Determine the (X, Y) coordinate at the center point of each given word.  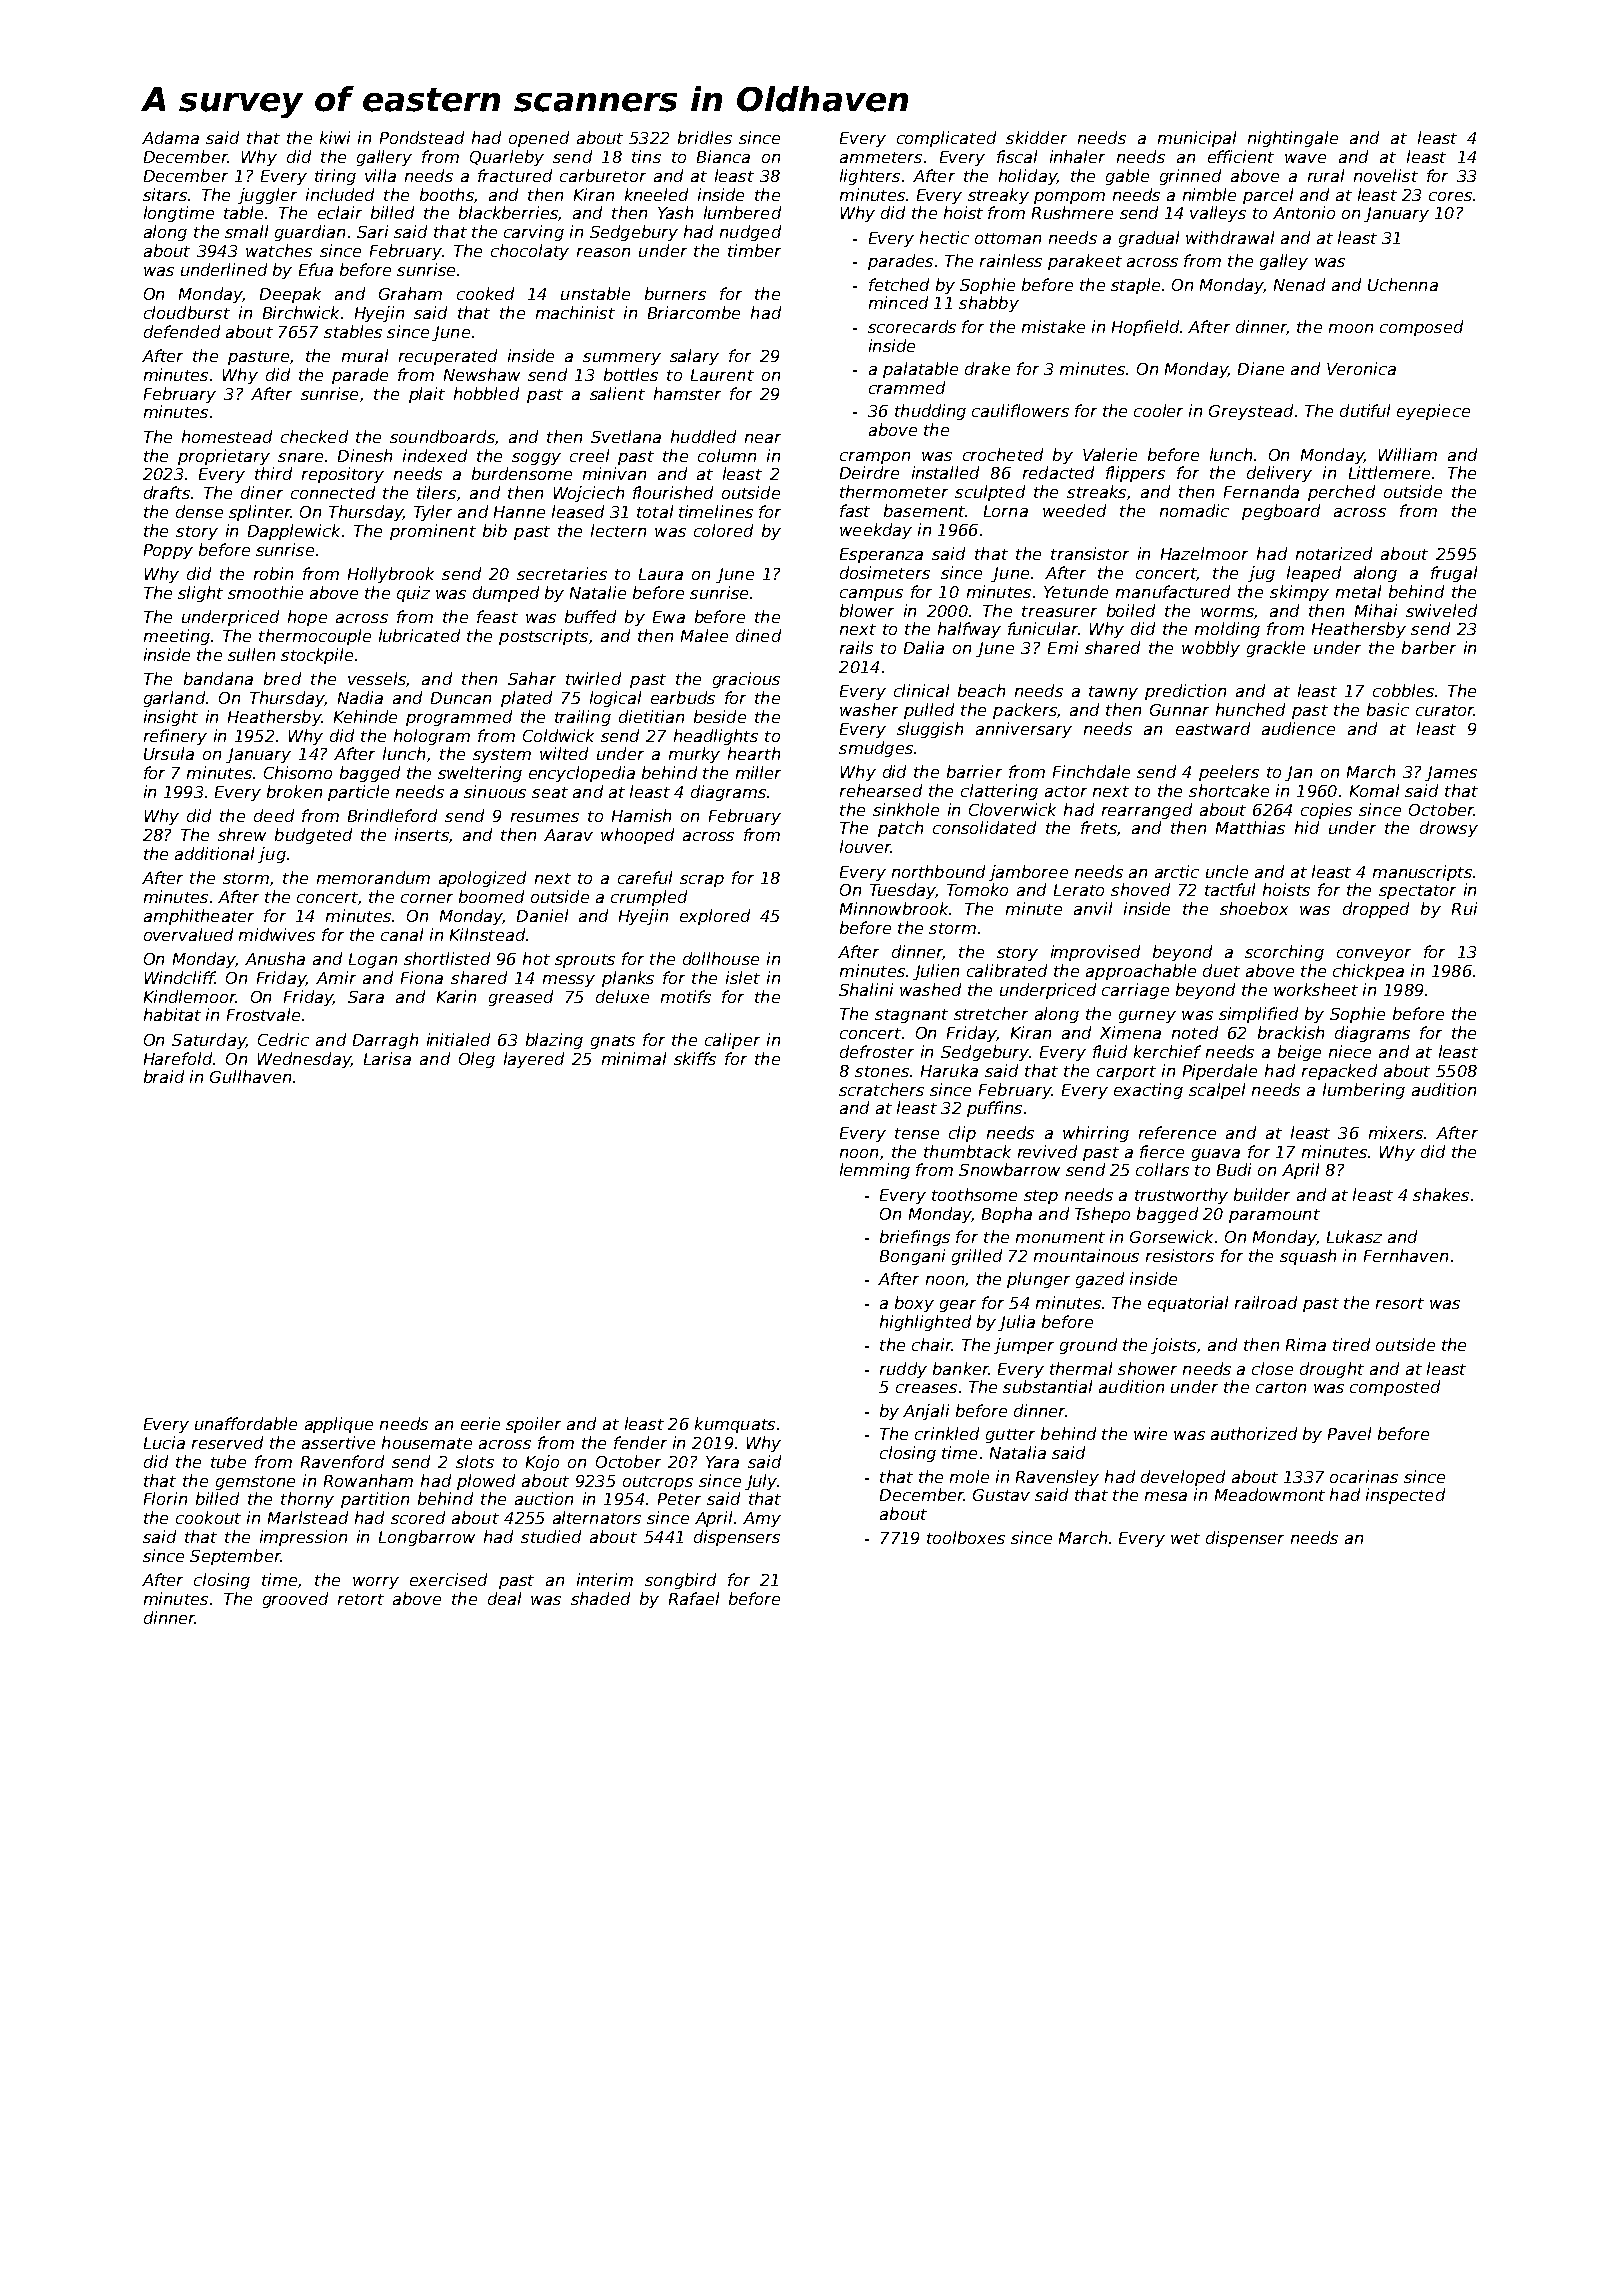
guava (1216, 1155)
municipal (1197, 139)
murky (694, 755)
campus (871, 595)
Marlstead (308, 1517)
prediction (1185, 692)
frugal (1454, 574)
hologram (432, 737)
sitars (165, 194)
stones (882, 1071)
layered (534, 1060)
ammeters (881, 157)
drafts (167, 492)
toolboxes (966, 1537)
